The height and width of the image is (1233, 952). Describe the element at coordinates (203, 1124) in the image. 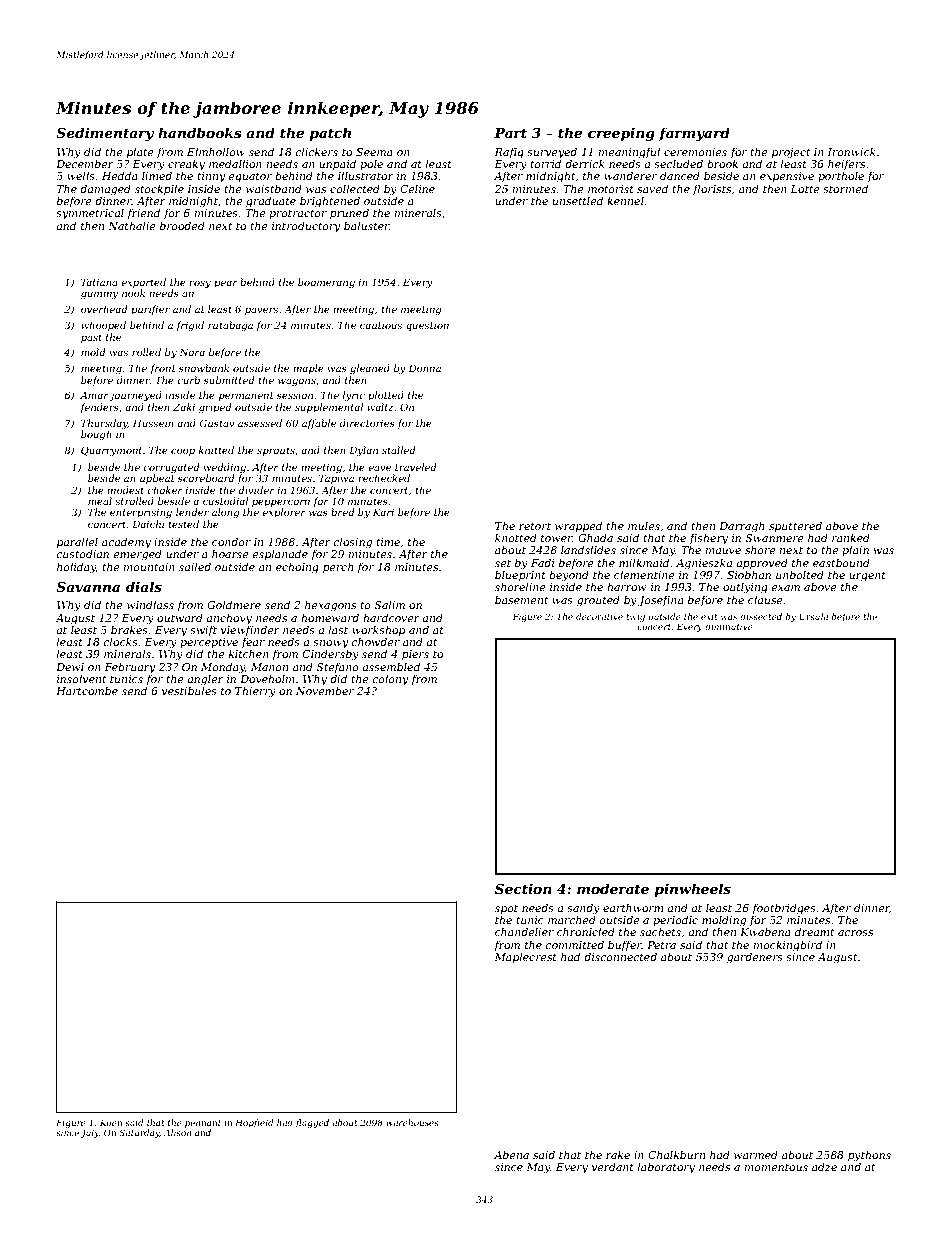

I see `pennant` at that location.
